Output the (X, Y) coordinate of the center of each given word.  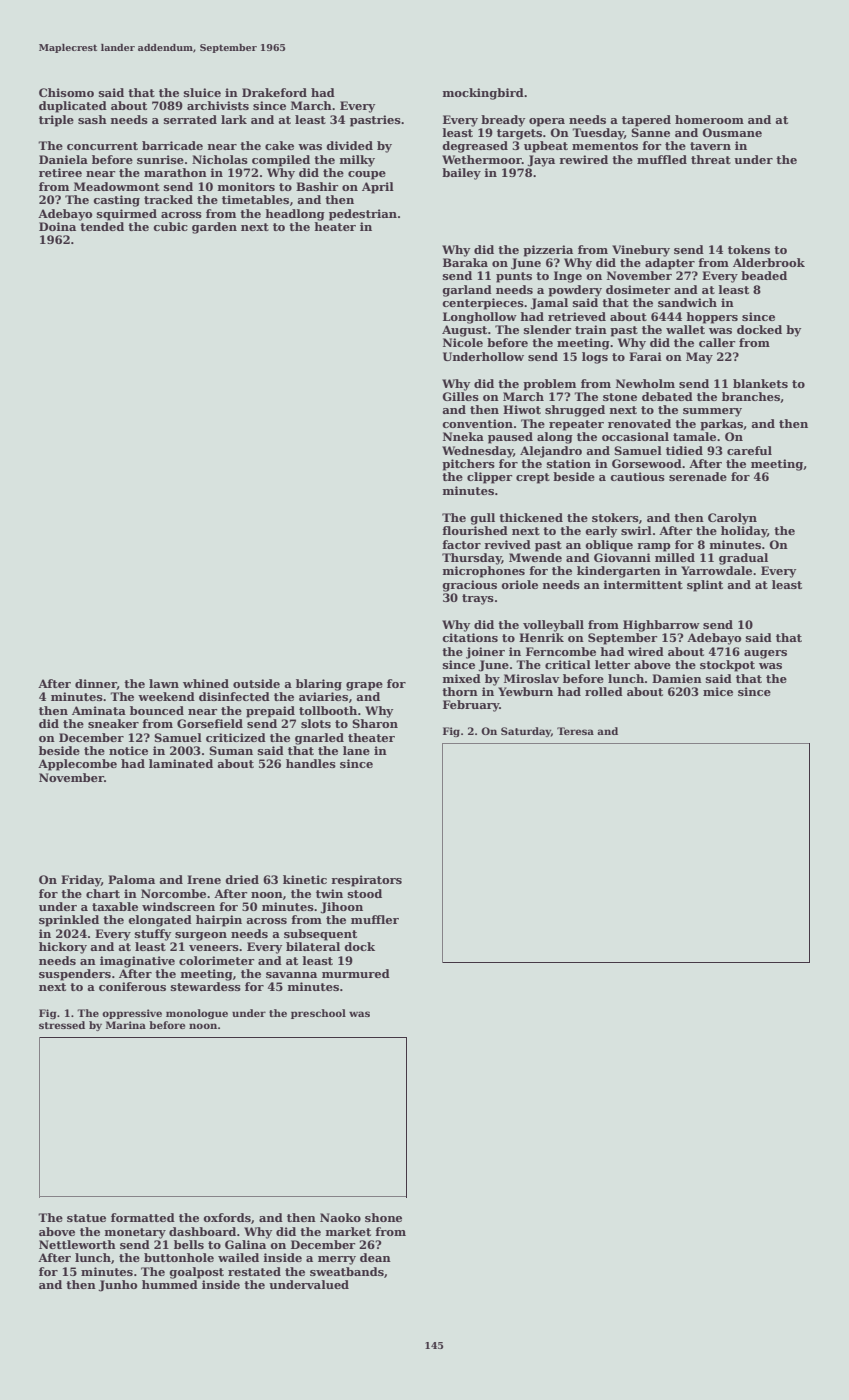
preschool (318, 1014)
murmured (356, 973)
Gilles (460, 396)
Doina (57, 226)
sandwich (687, 302)
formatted (143, 1217)
